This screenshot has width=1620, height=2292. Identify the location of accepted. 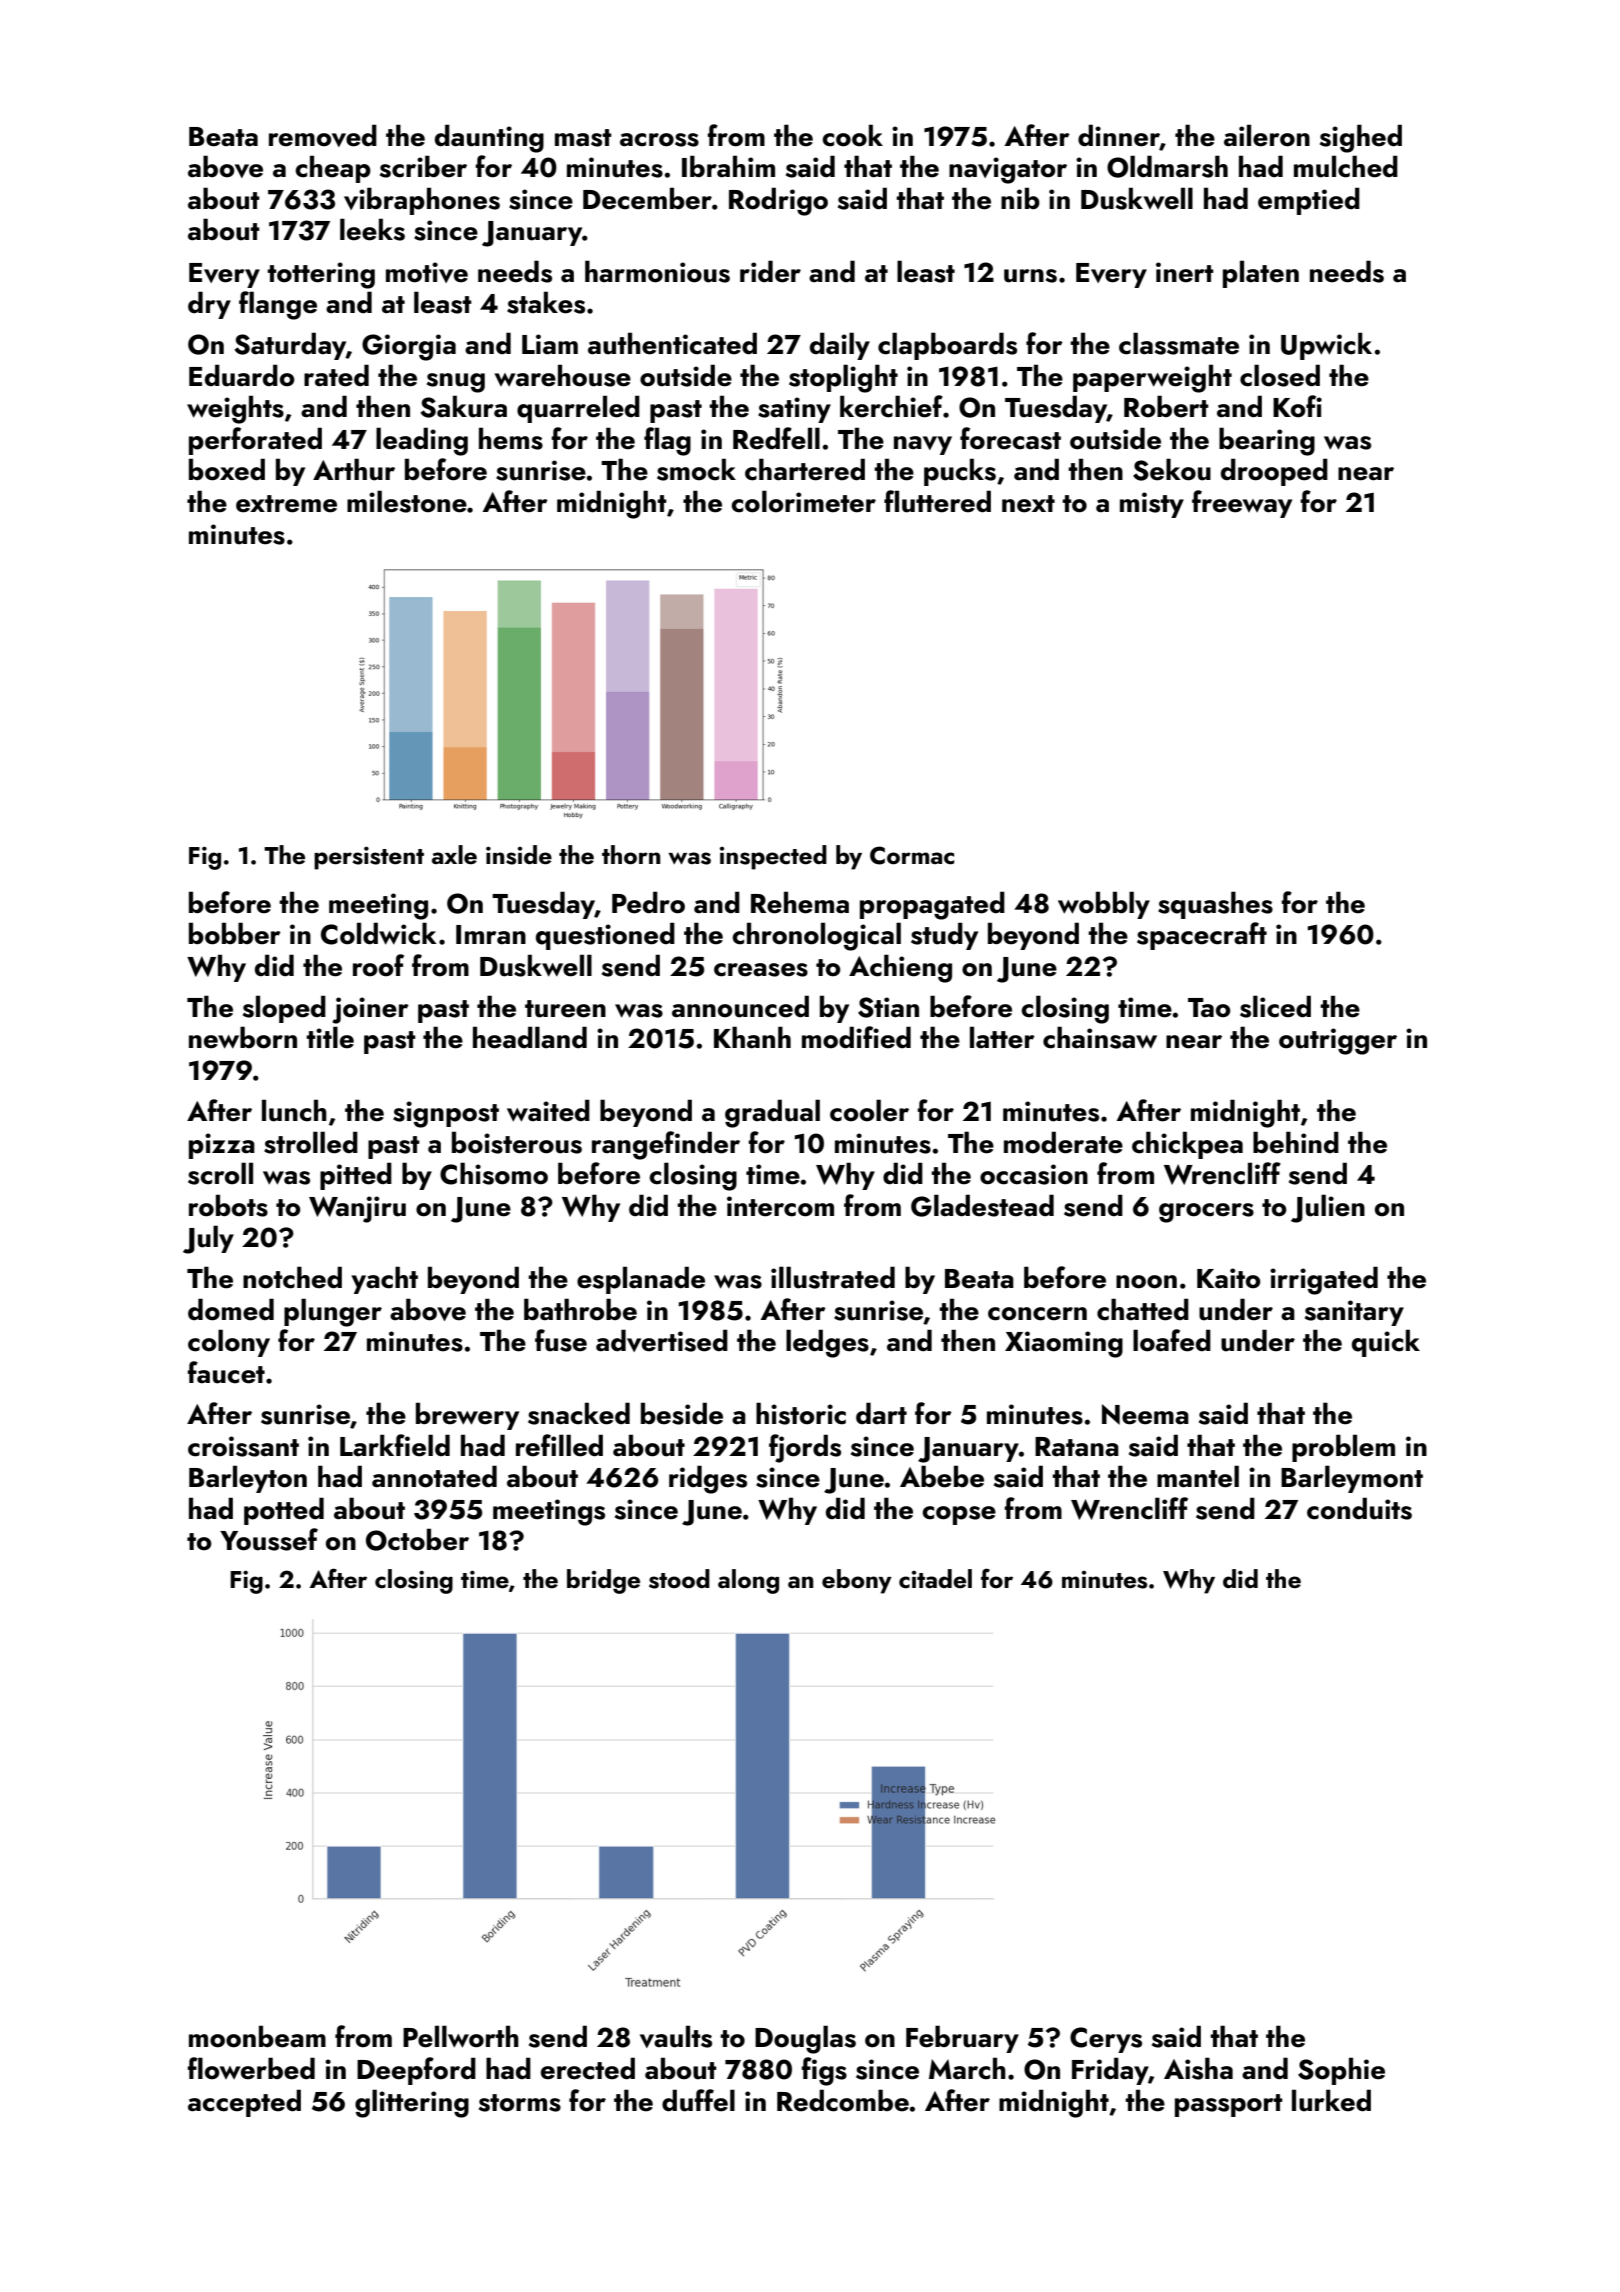
(244, 2103).
